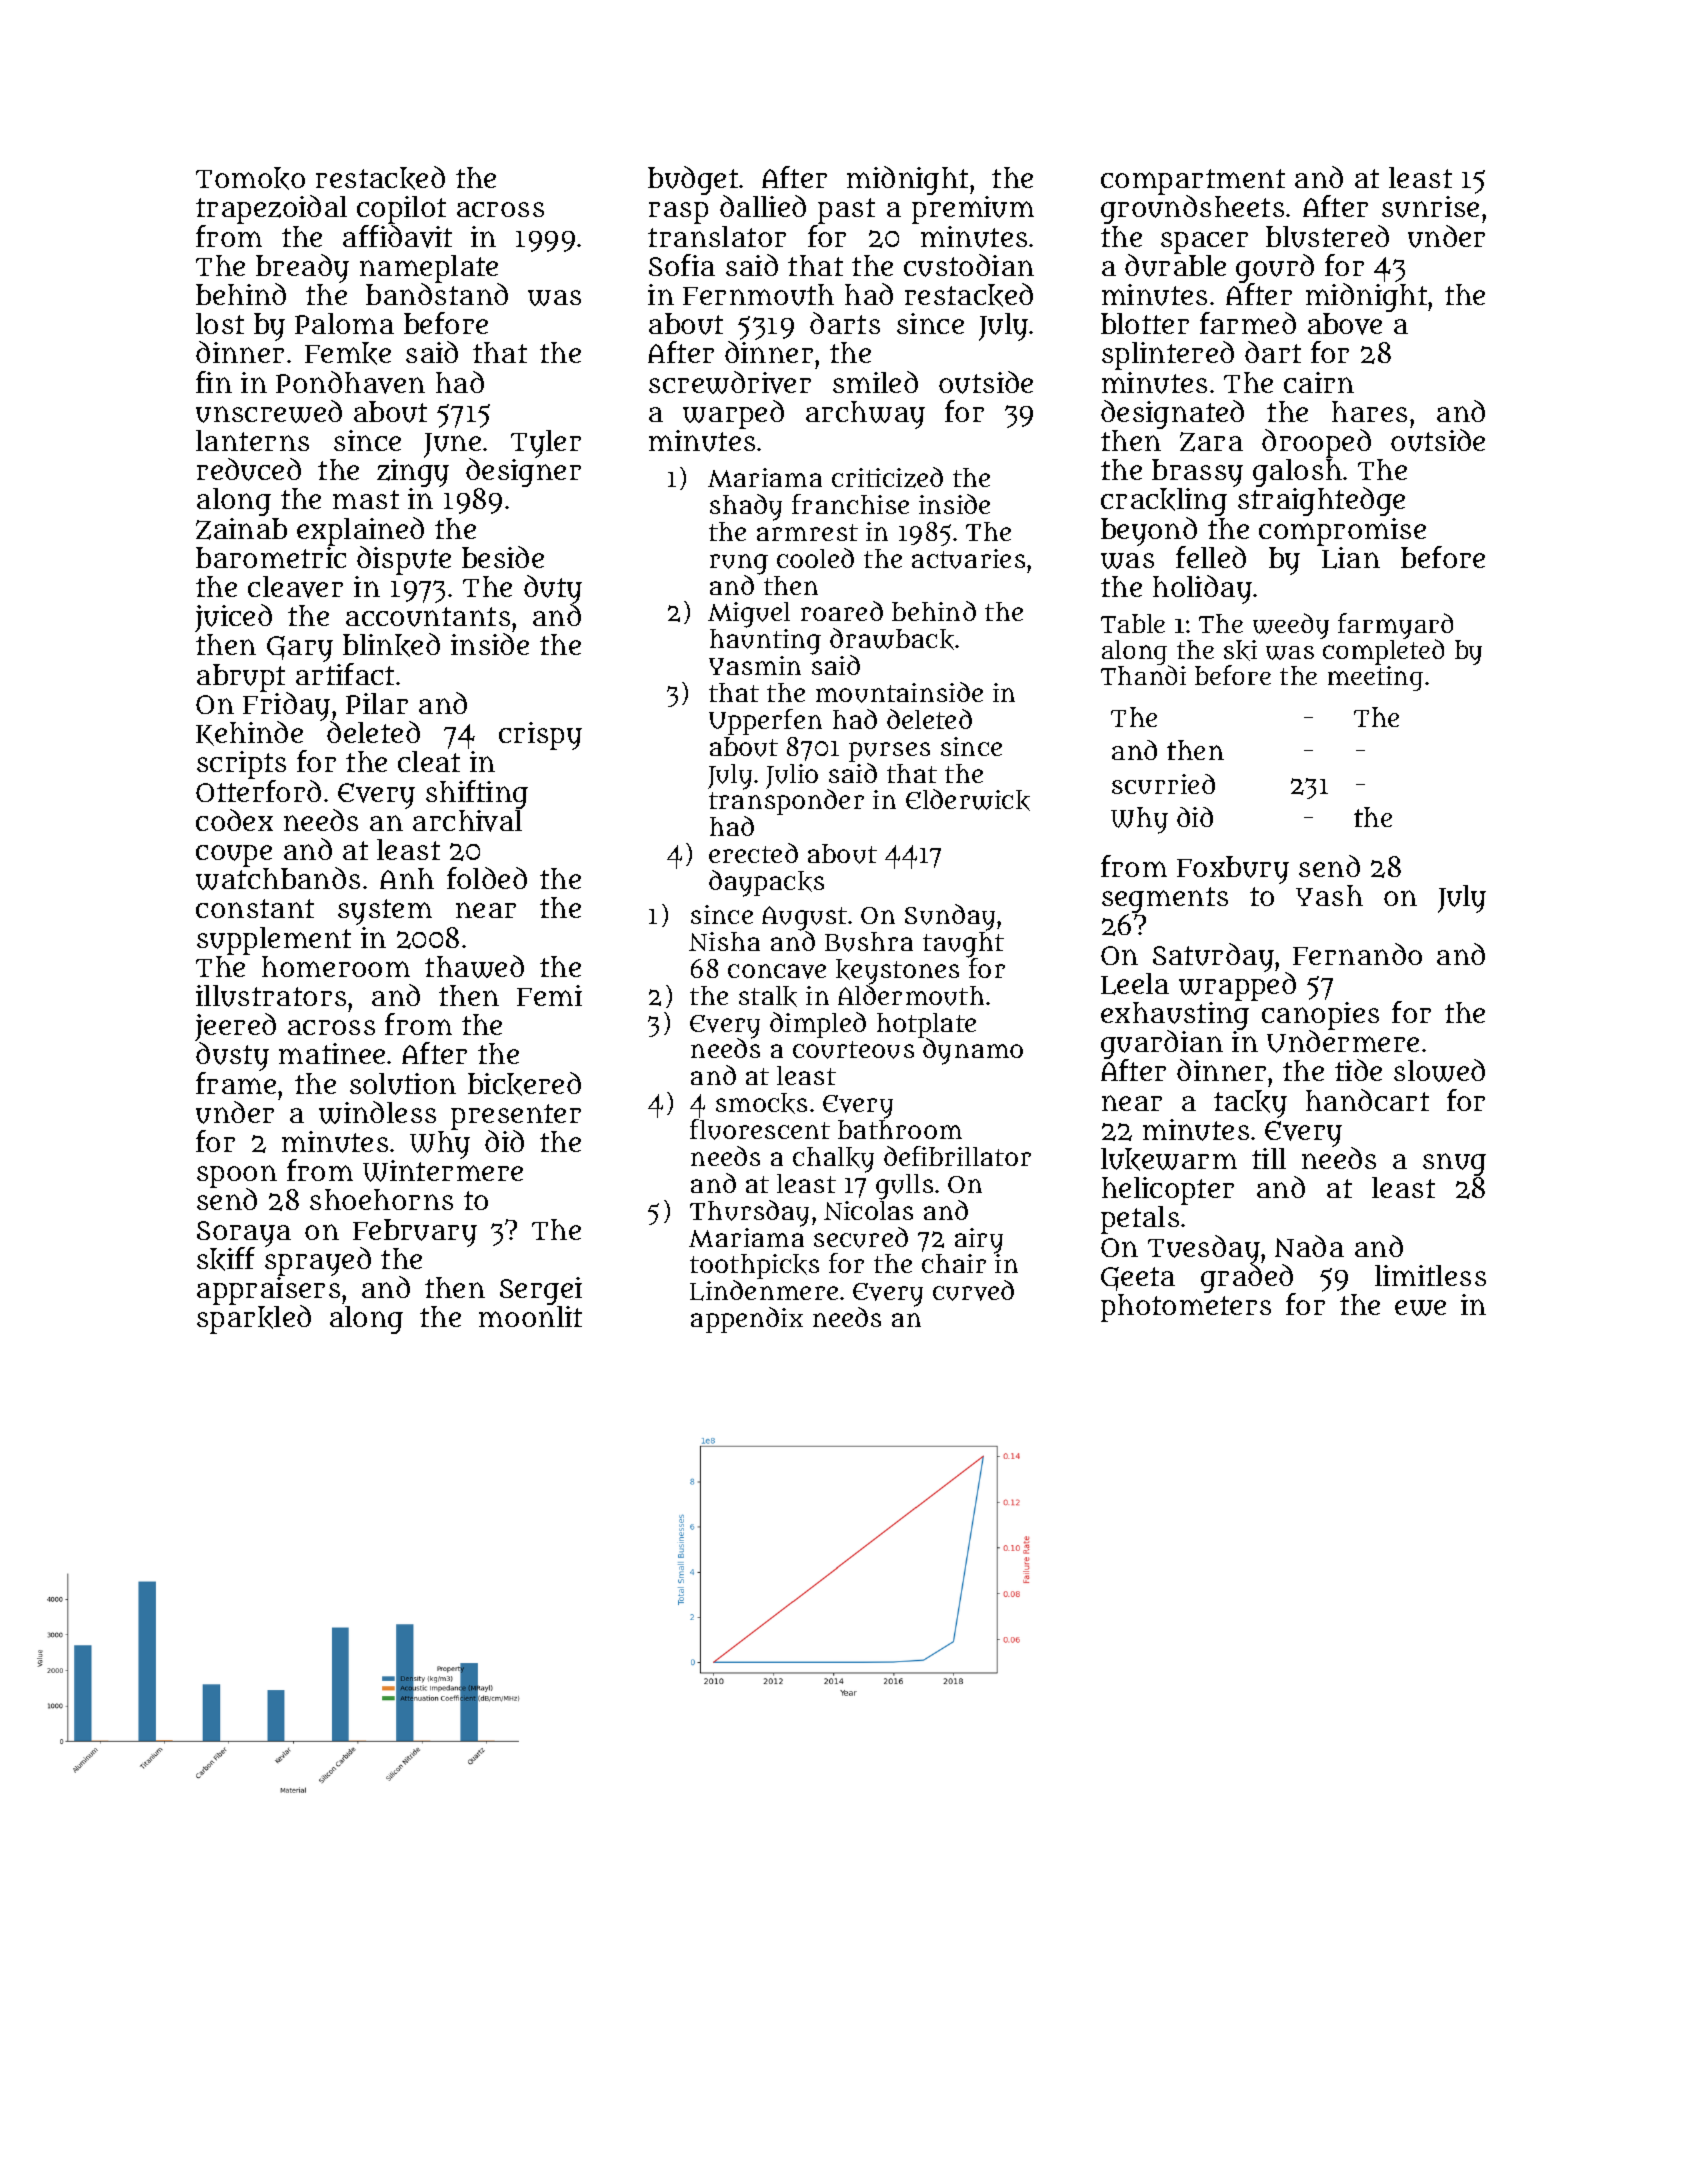  What do you see at coordinates (973, 210) in the image?
I see `premium` at bounding box center [973, 210].
